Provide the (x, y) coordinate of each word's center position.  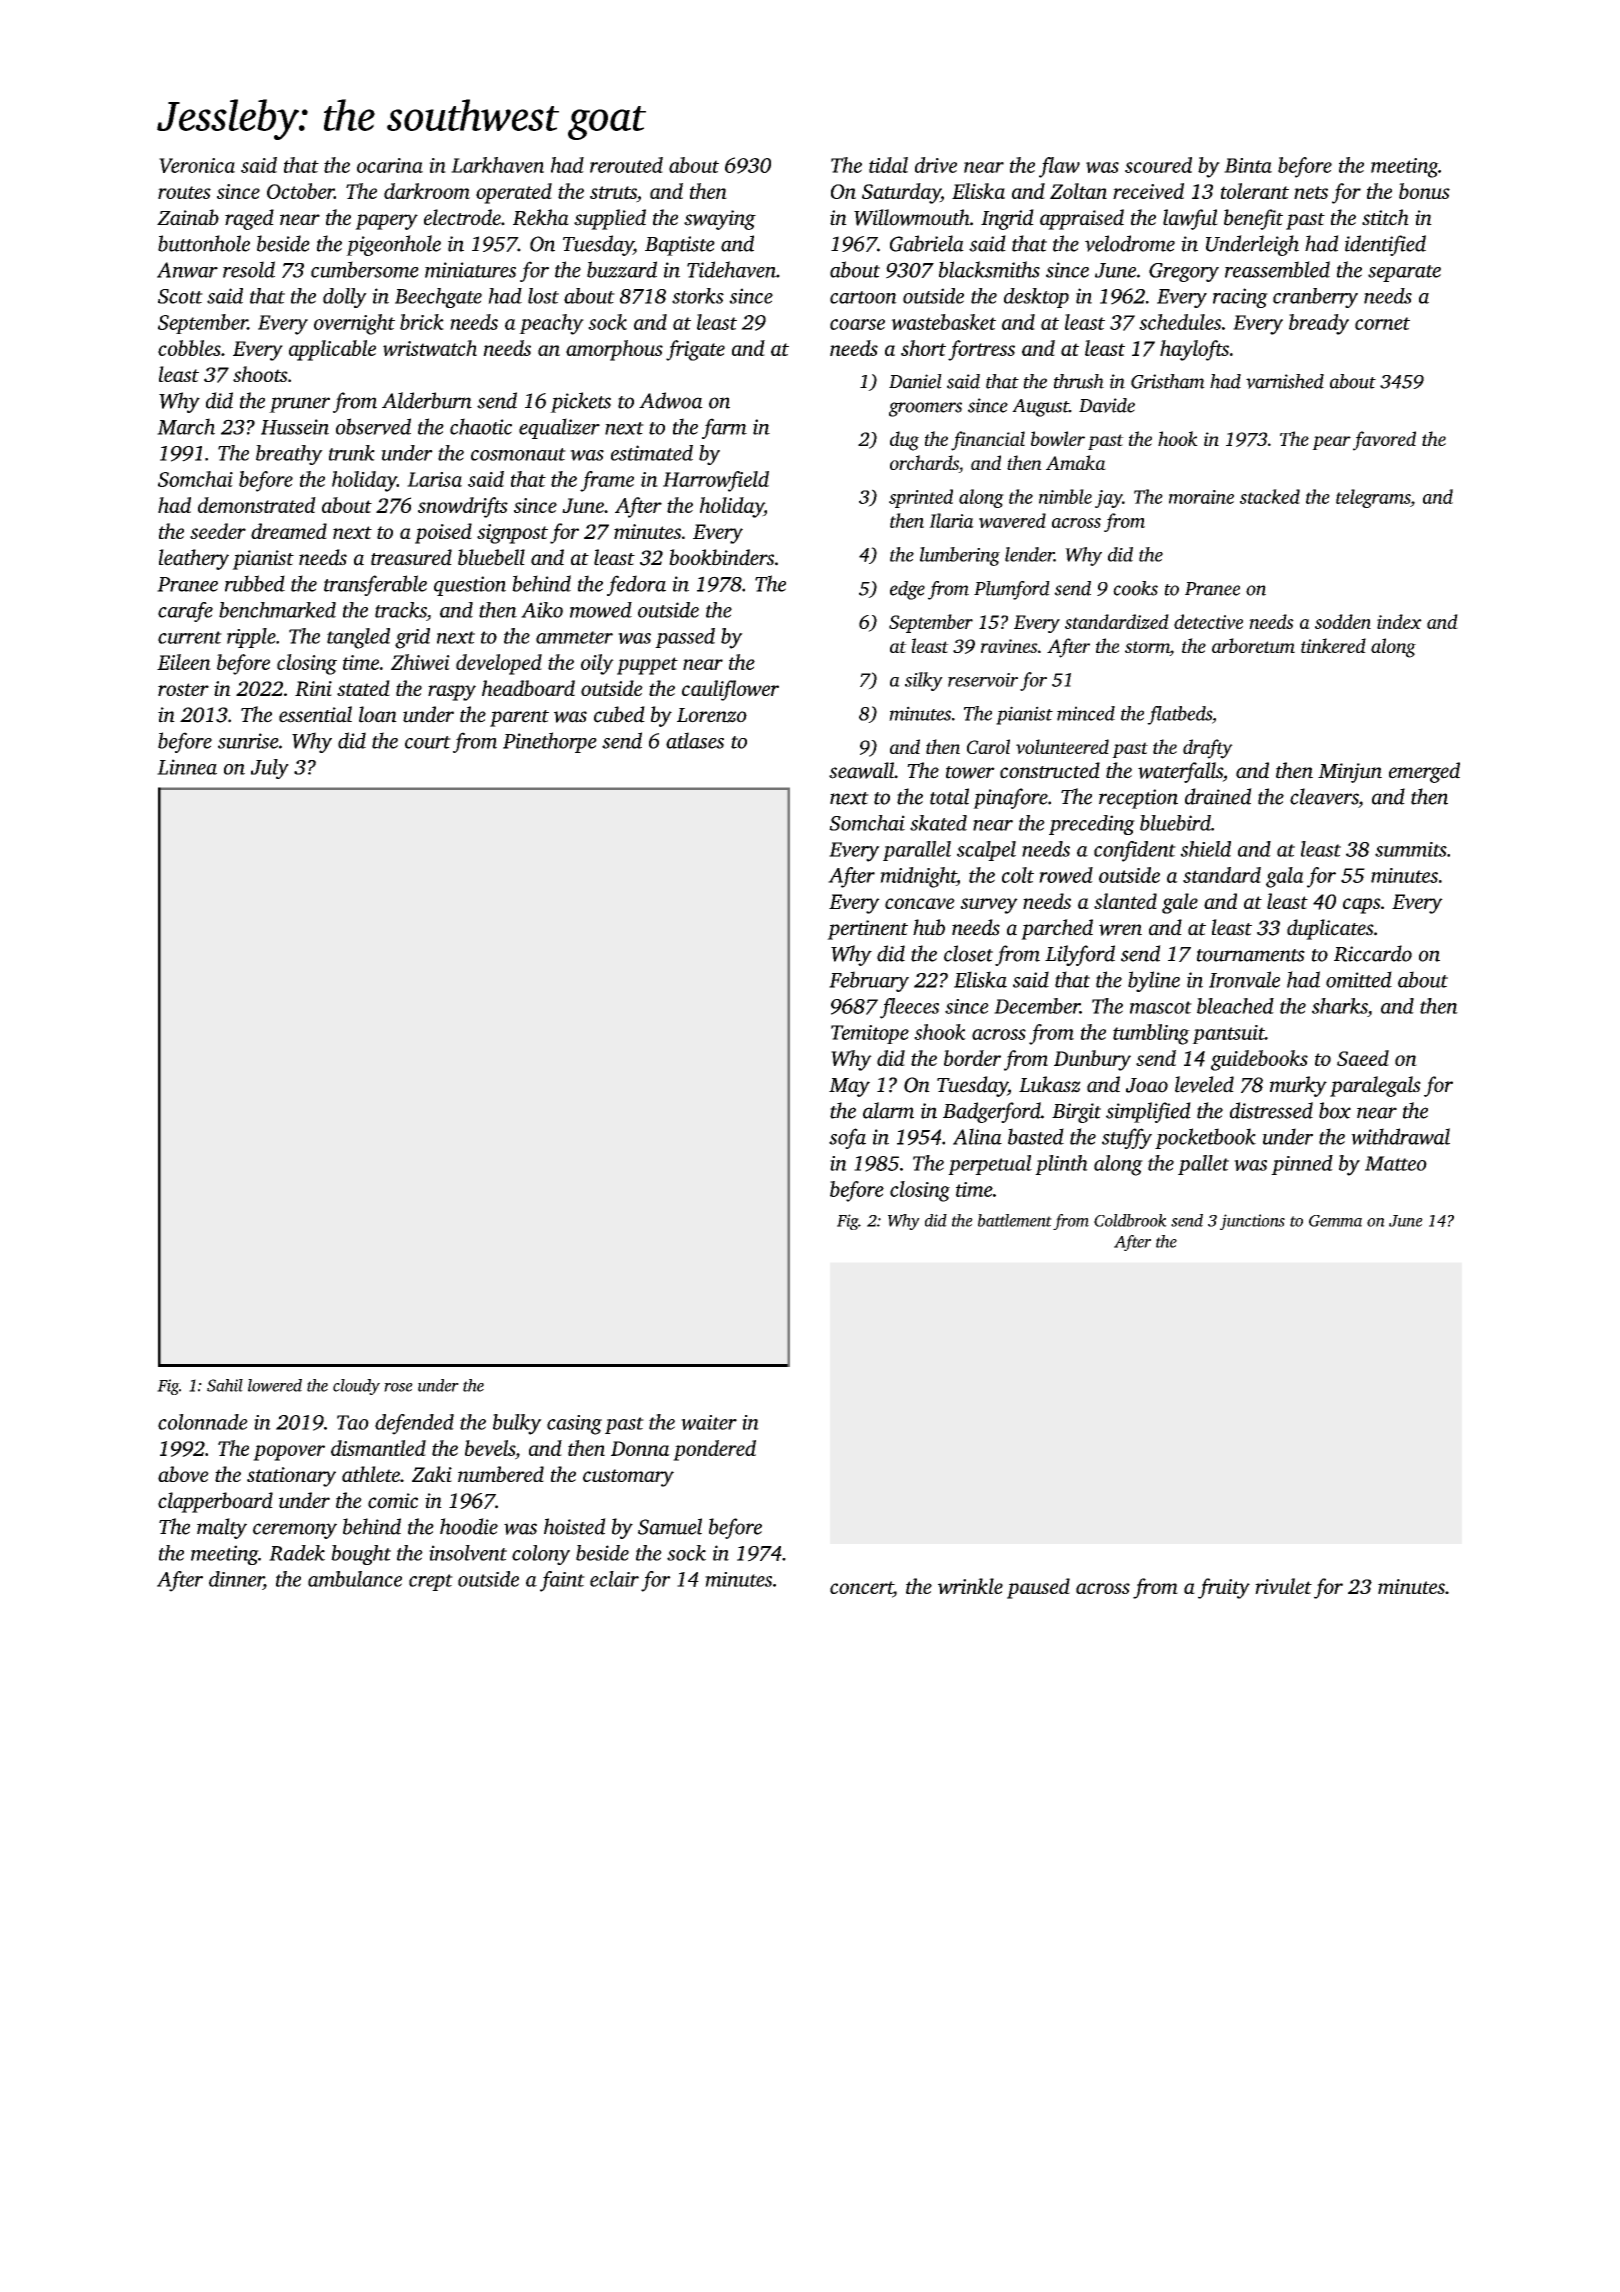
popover (289, 1453)
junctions (1252, 1222)
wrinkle (970, 1586)
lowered (275, 1385)
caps (1362, 906)
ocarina (390, 165)
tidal (888, 165)
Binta (1248, 165)
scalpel (986, 851)
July (270, 769)
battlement (1015, 1220)
